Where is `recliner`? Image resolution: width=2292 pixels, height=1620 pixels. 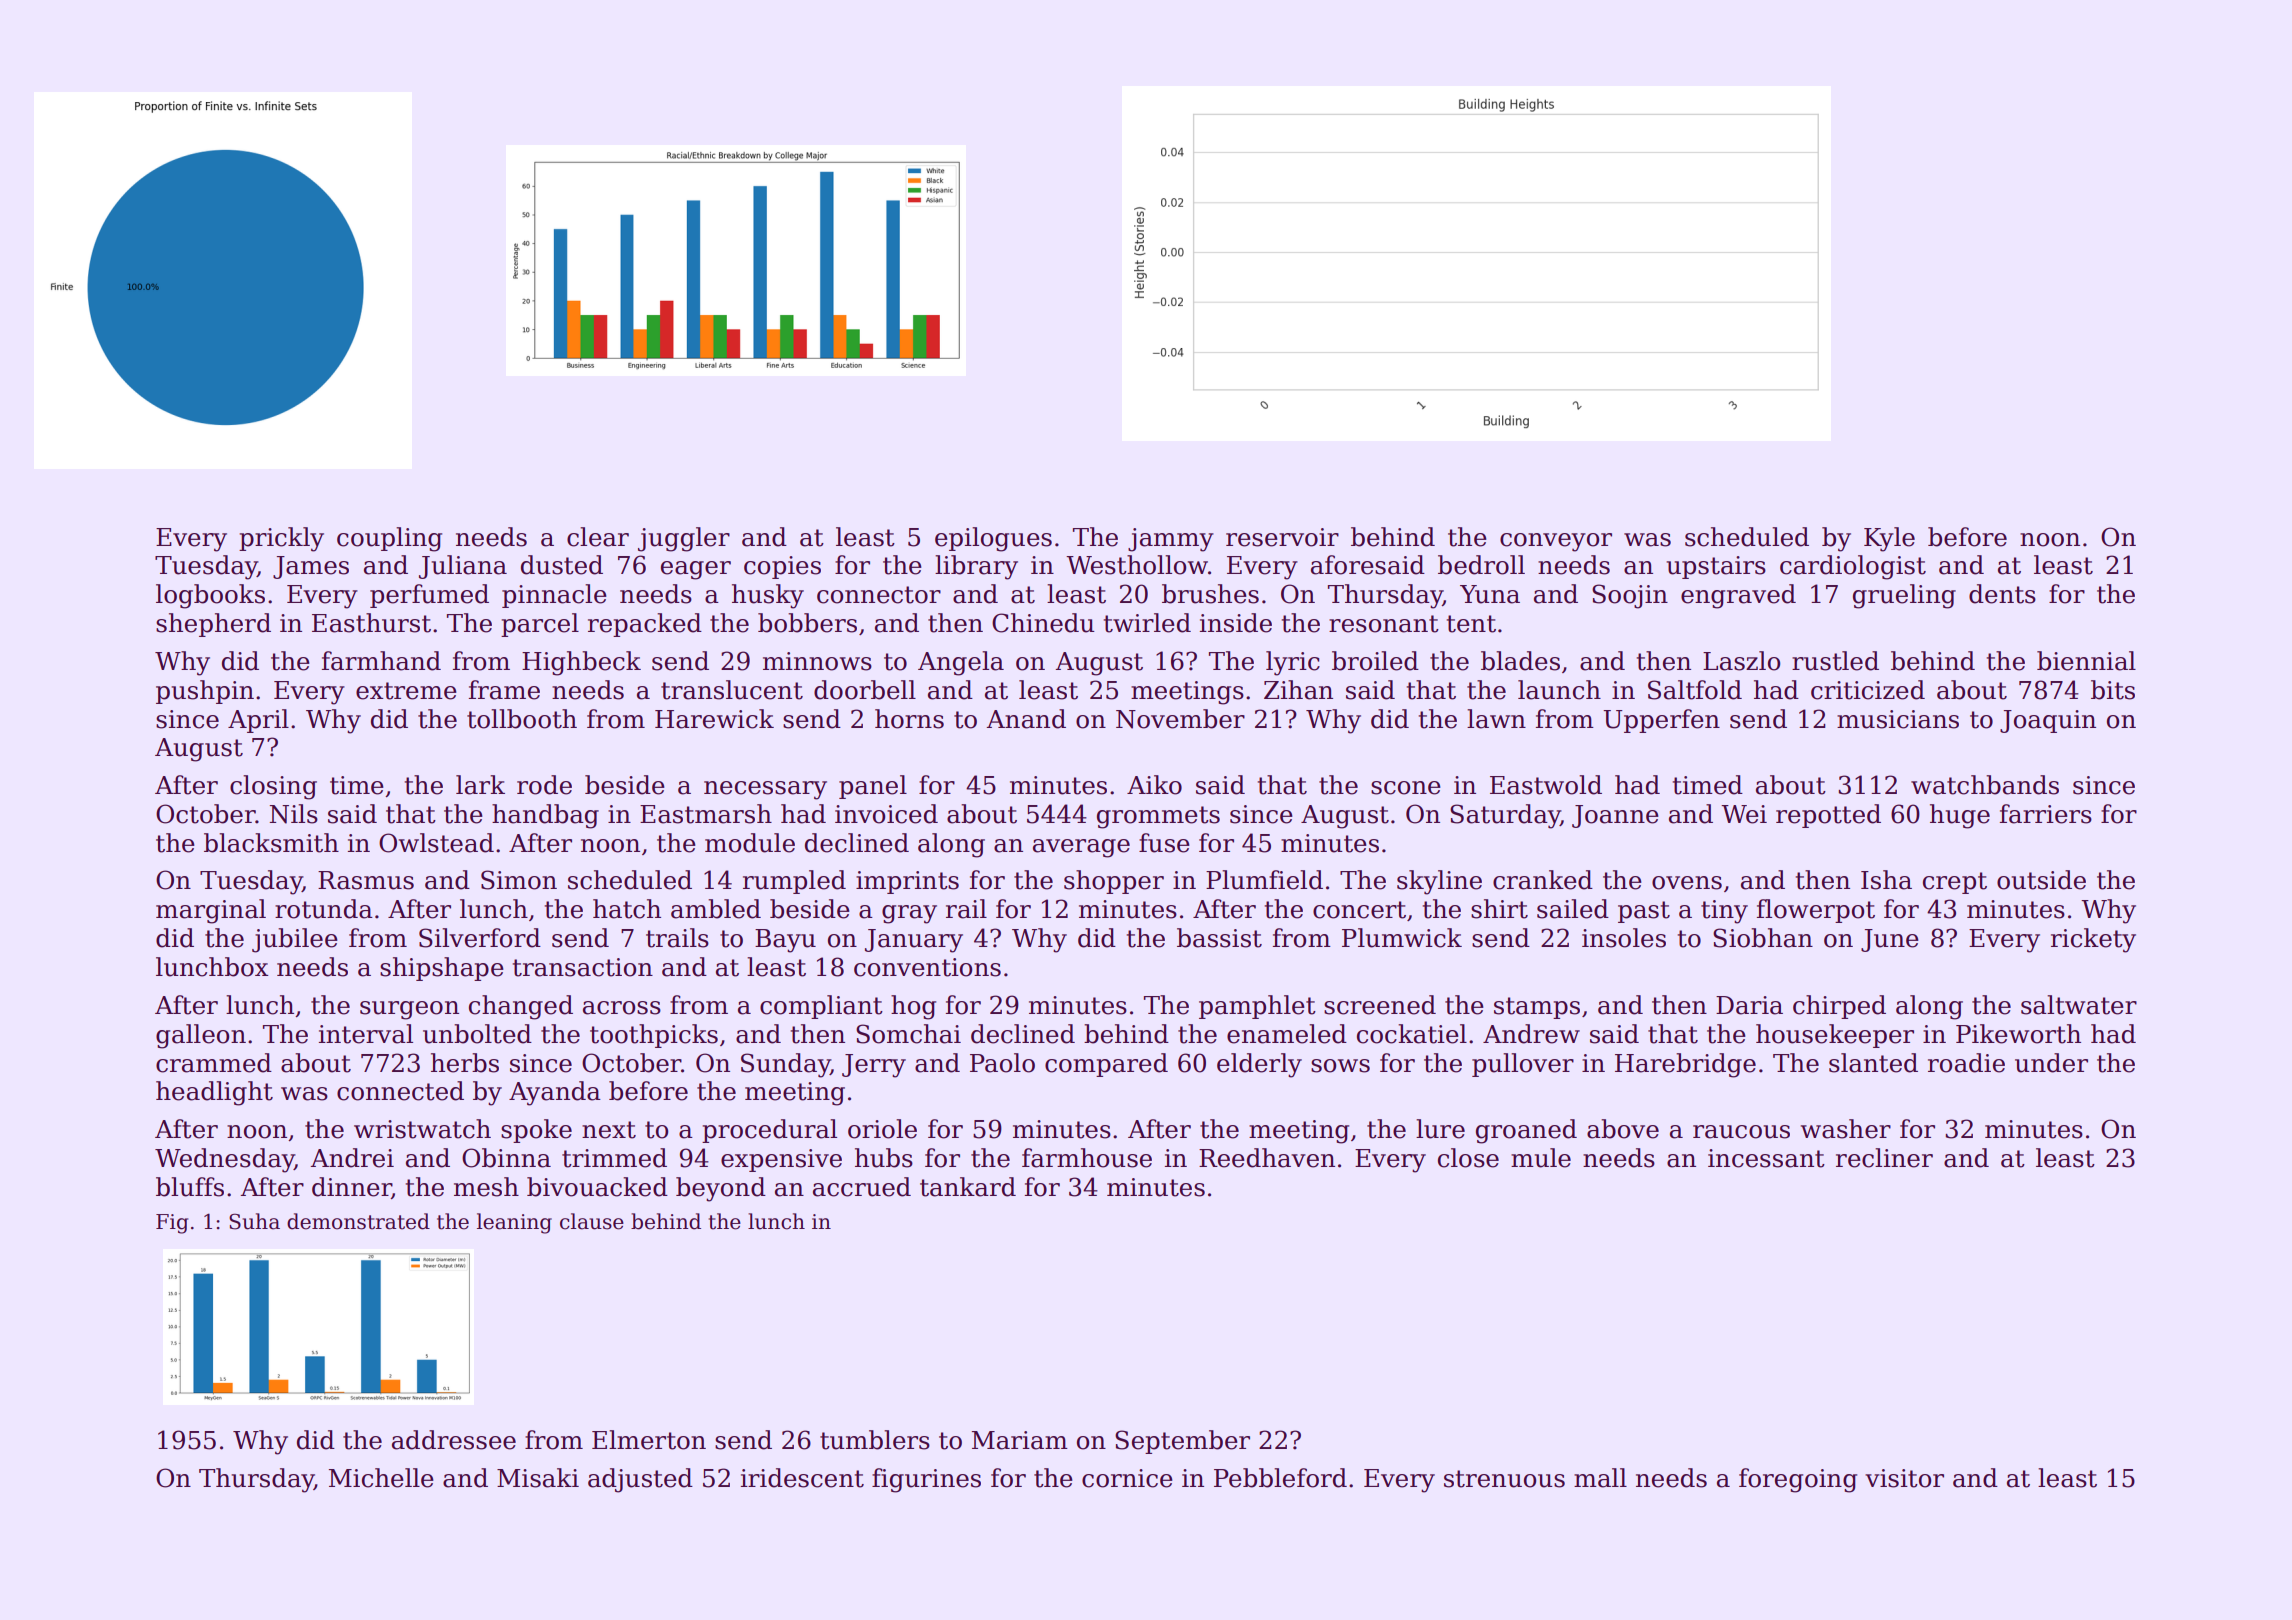
recliner is located at coordinates (1884, 1158).
